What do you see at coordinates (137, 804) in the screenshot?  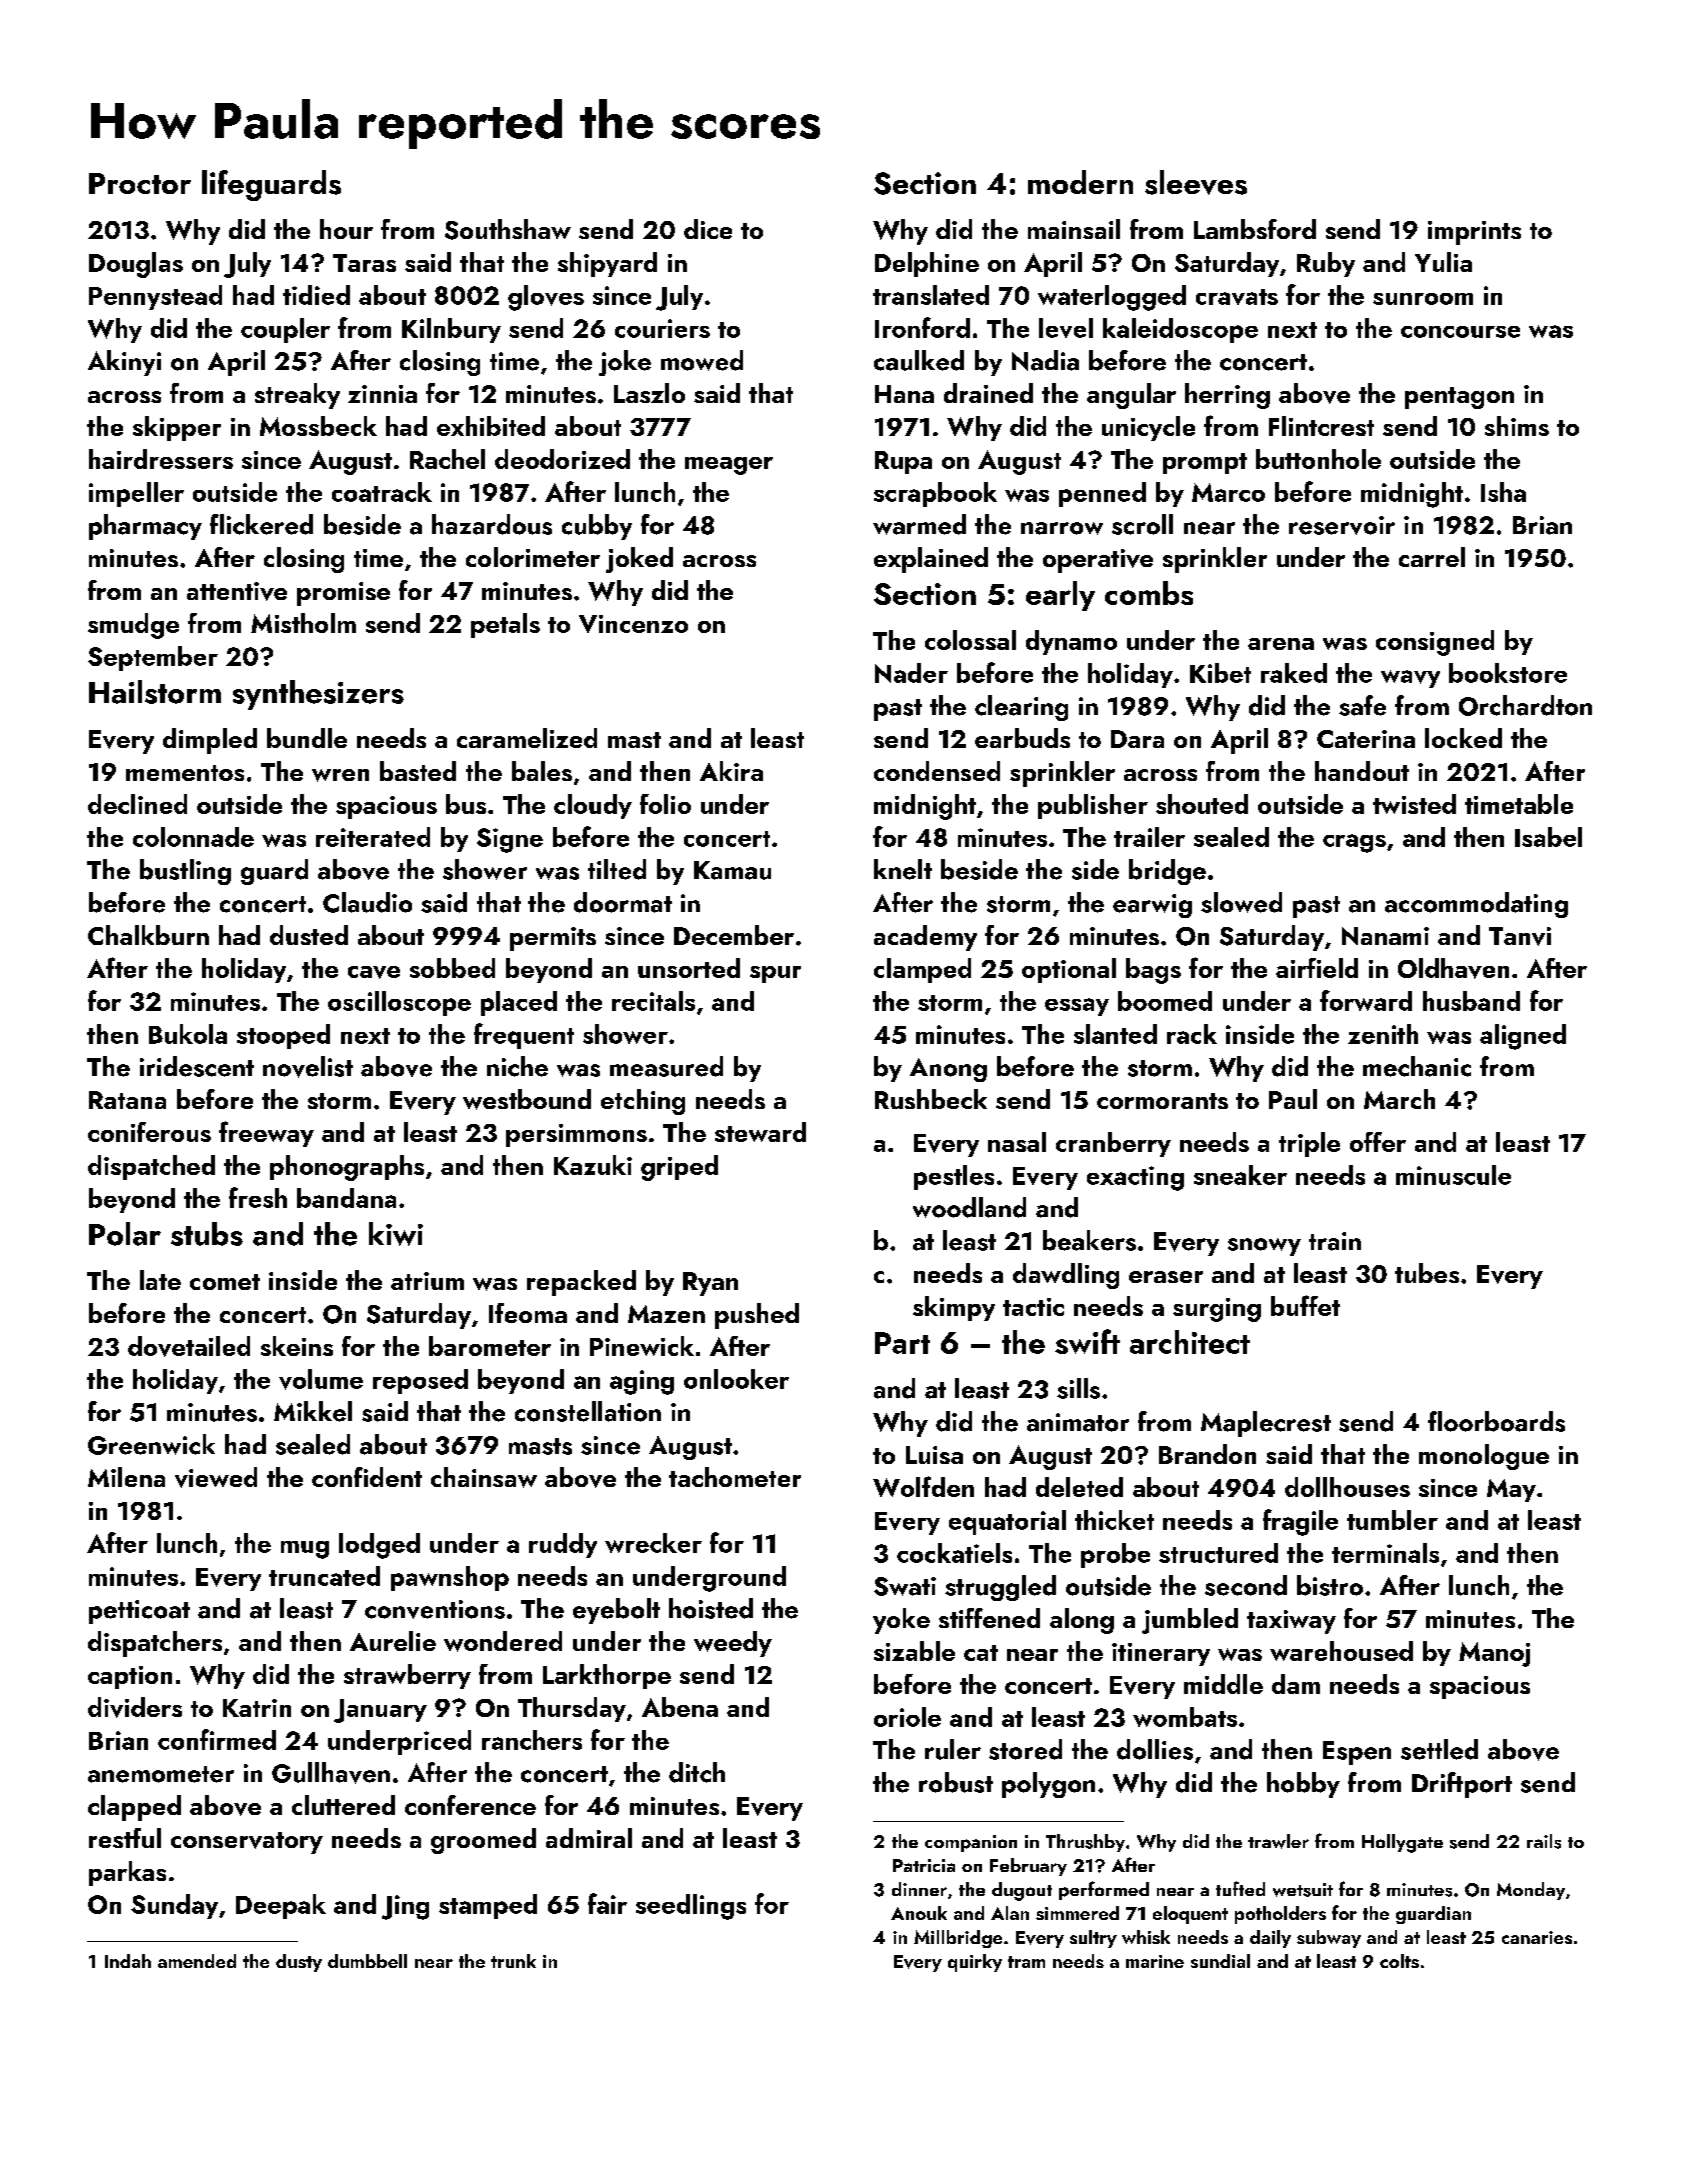 I see `declined` at bounding box center [137, 804].
